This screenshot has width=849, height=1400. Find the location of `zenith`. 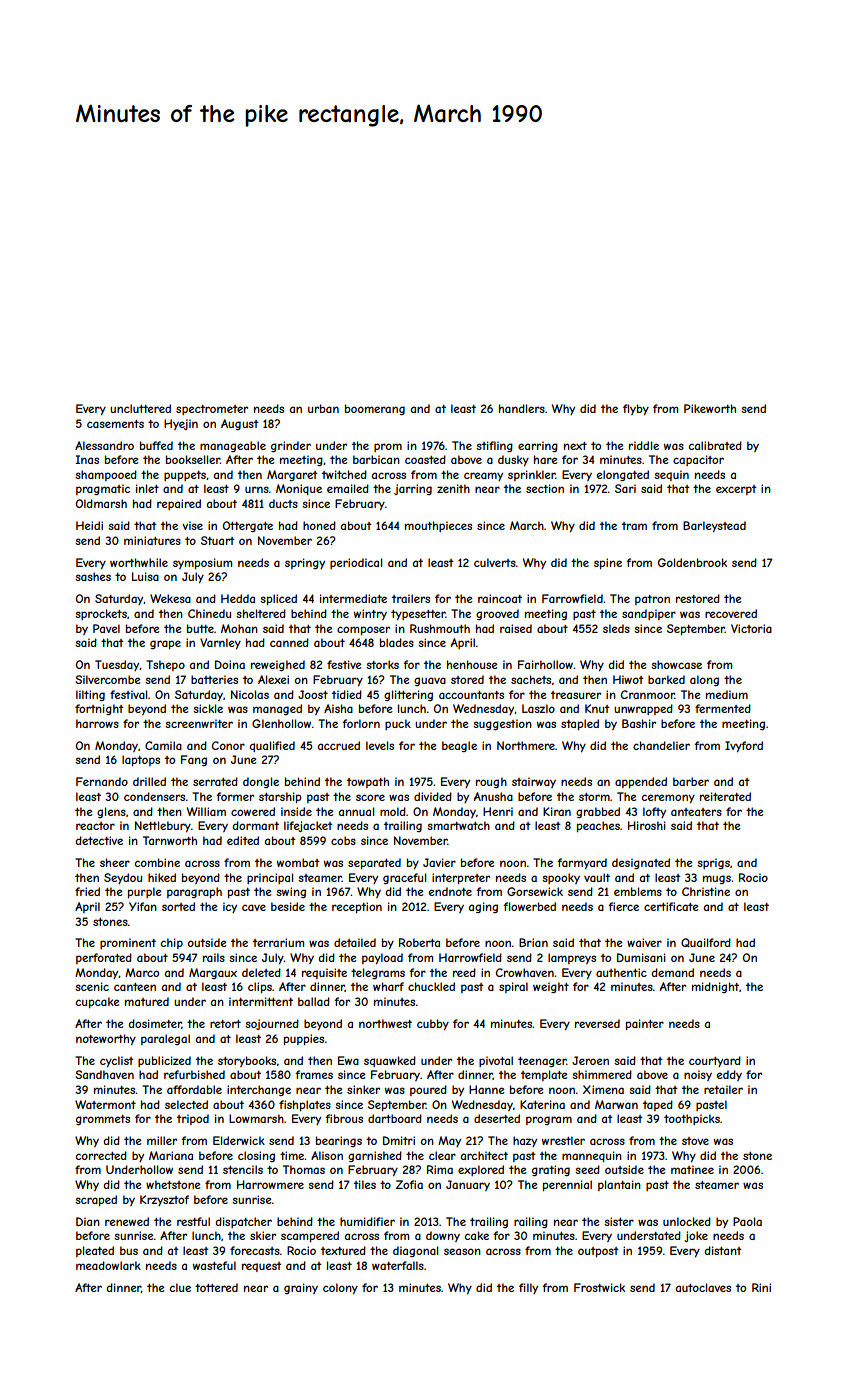

zenith is located at coordinates (453, 488).
